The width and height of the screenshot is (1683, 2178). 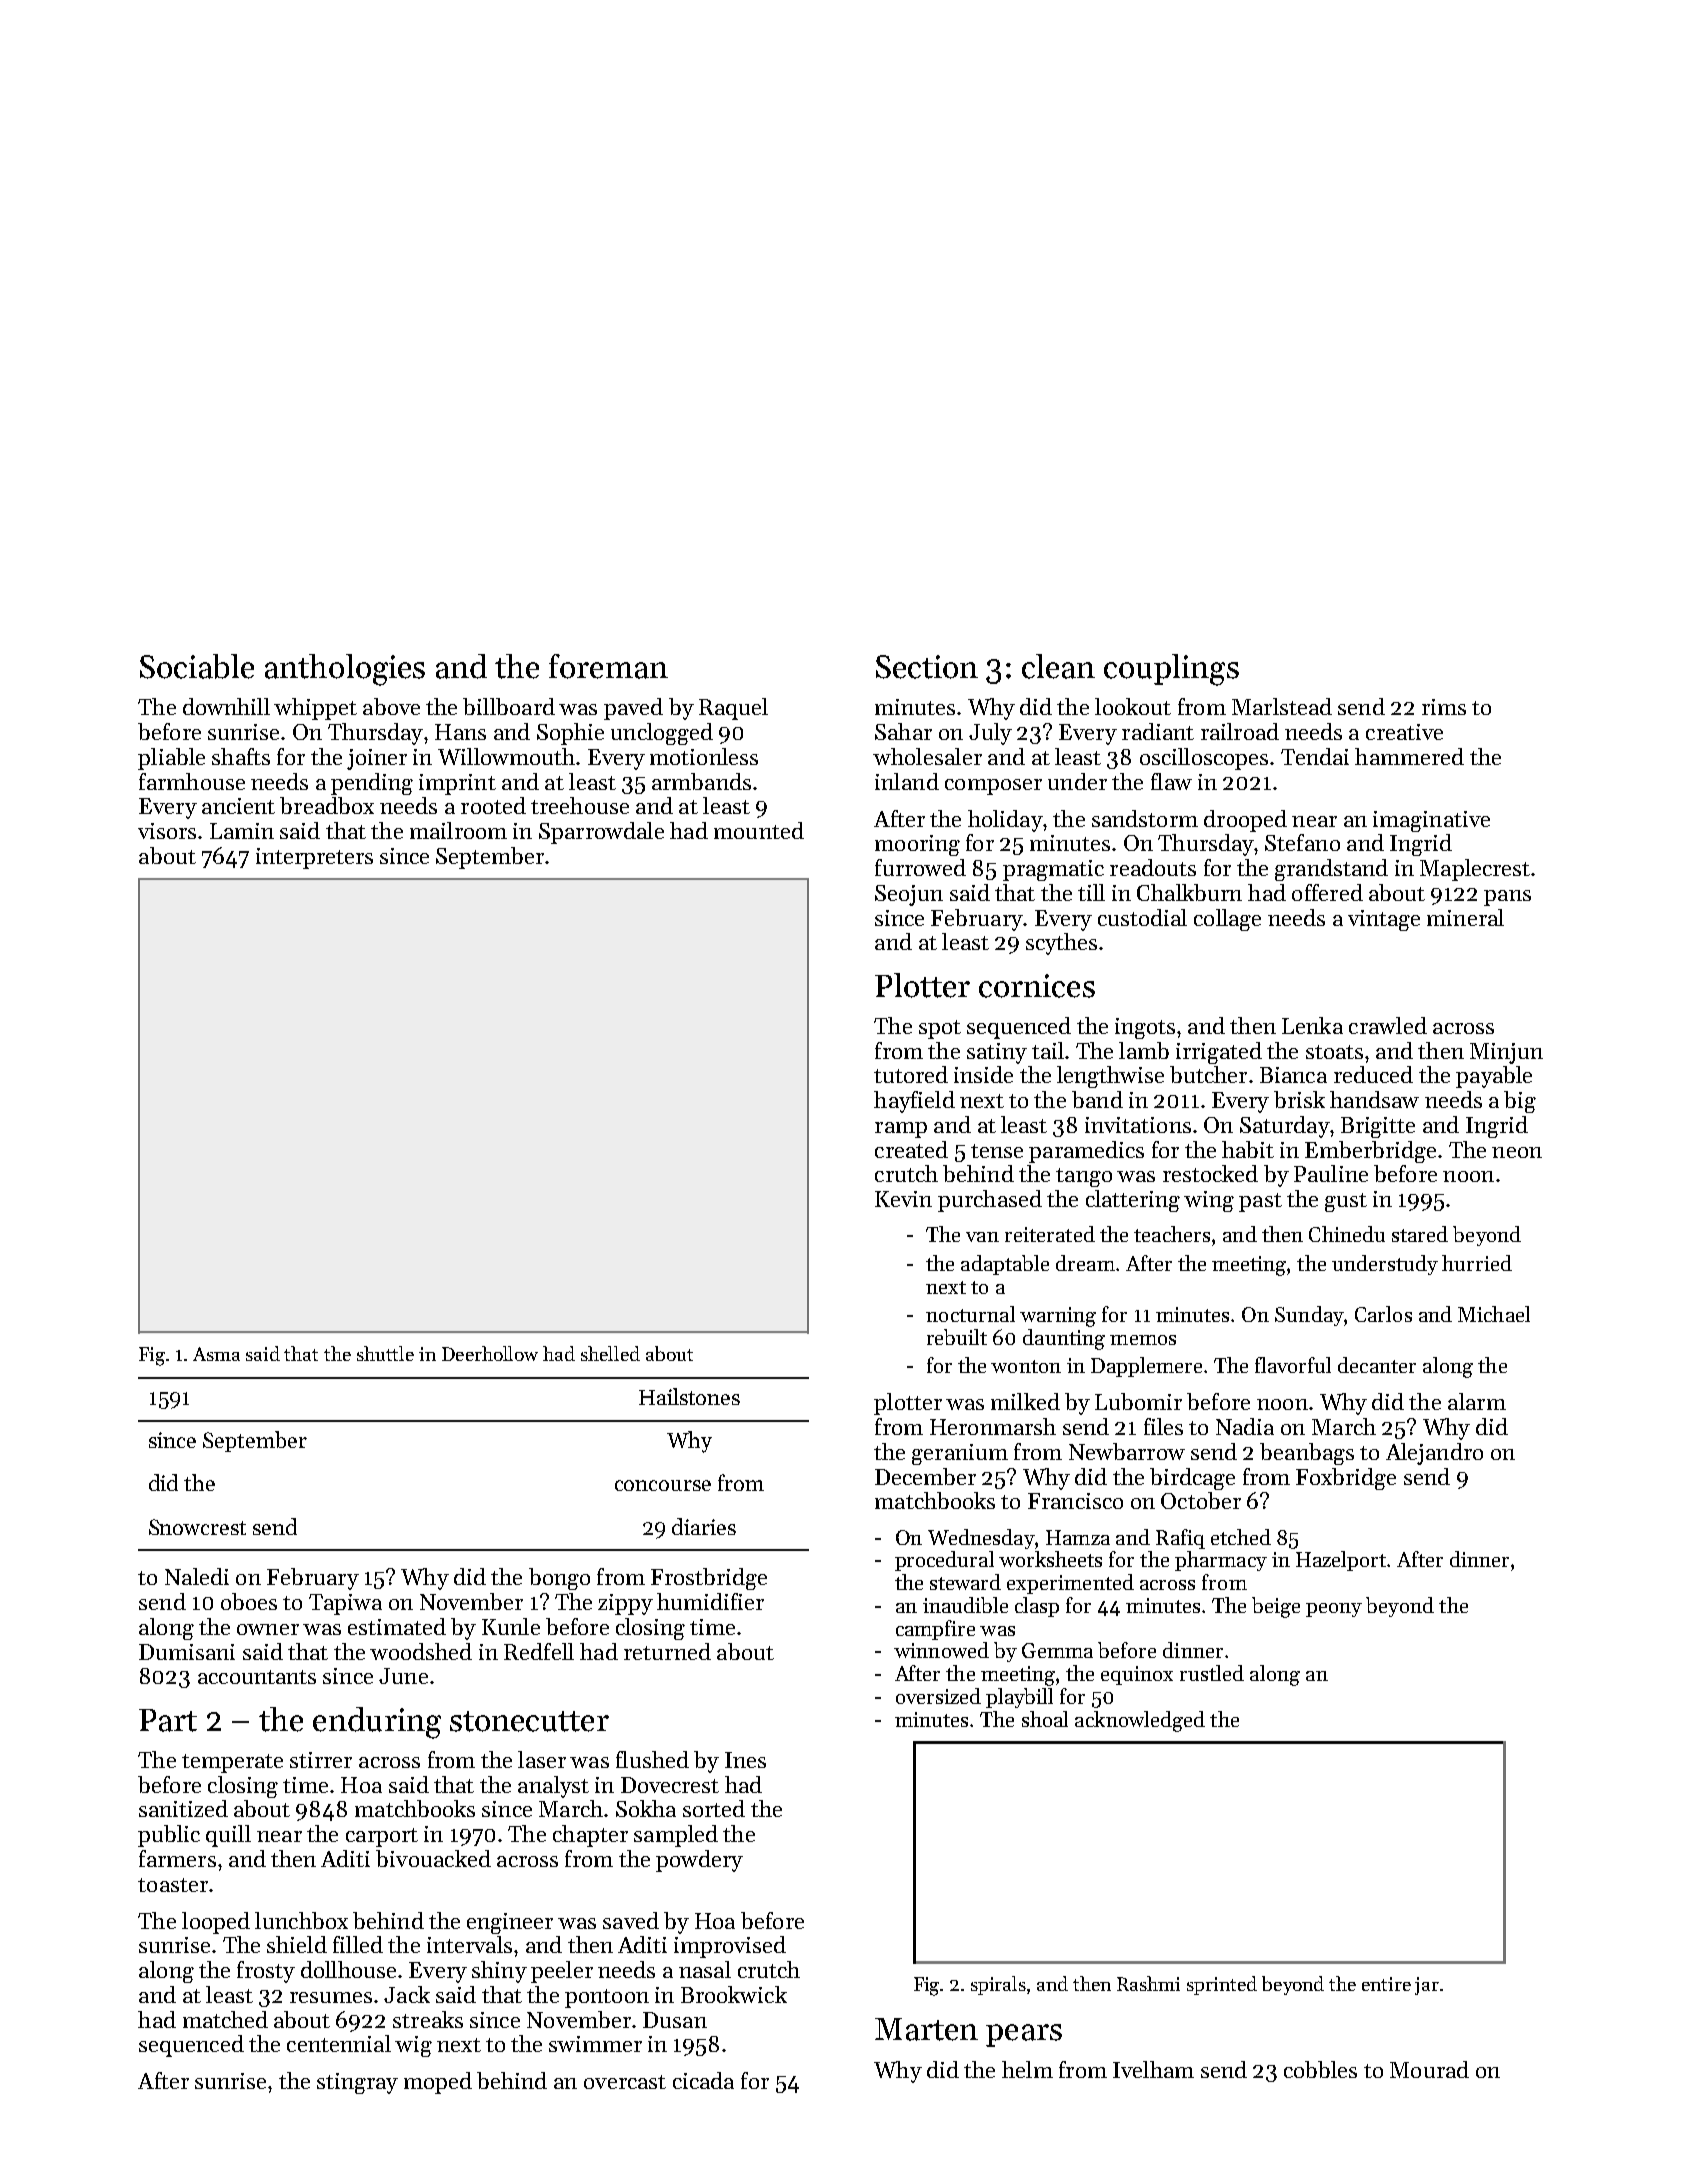 What do you see at coordinates (1434, 1454) in the screenshot?
I see `Alejandro` at bounding box center [1434, 1454].
